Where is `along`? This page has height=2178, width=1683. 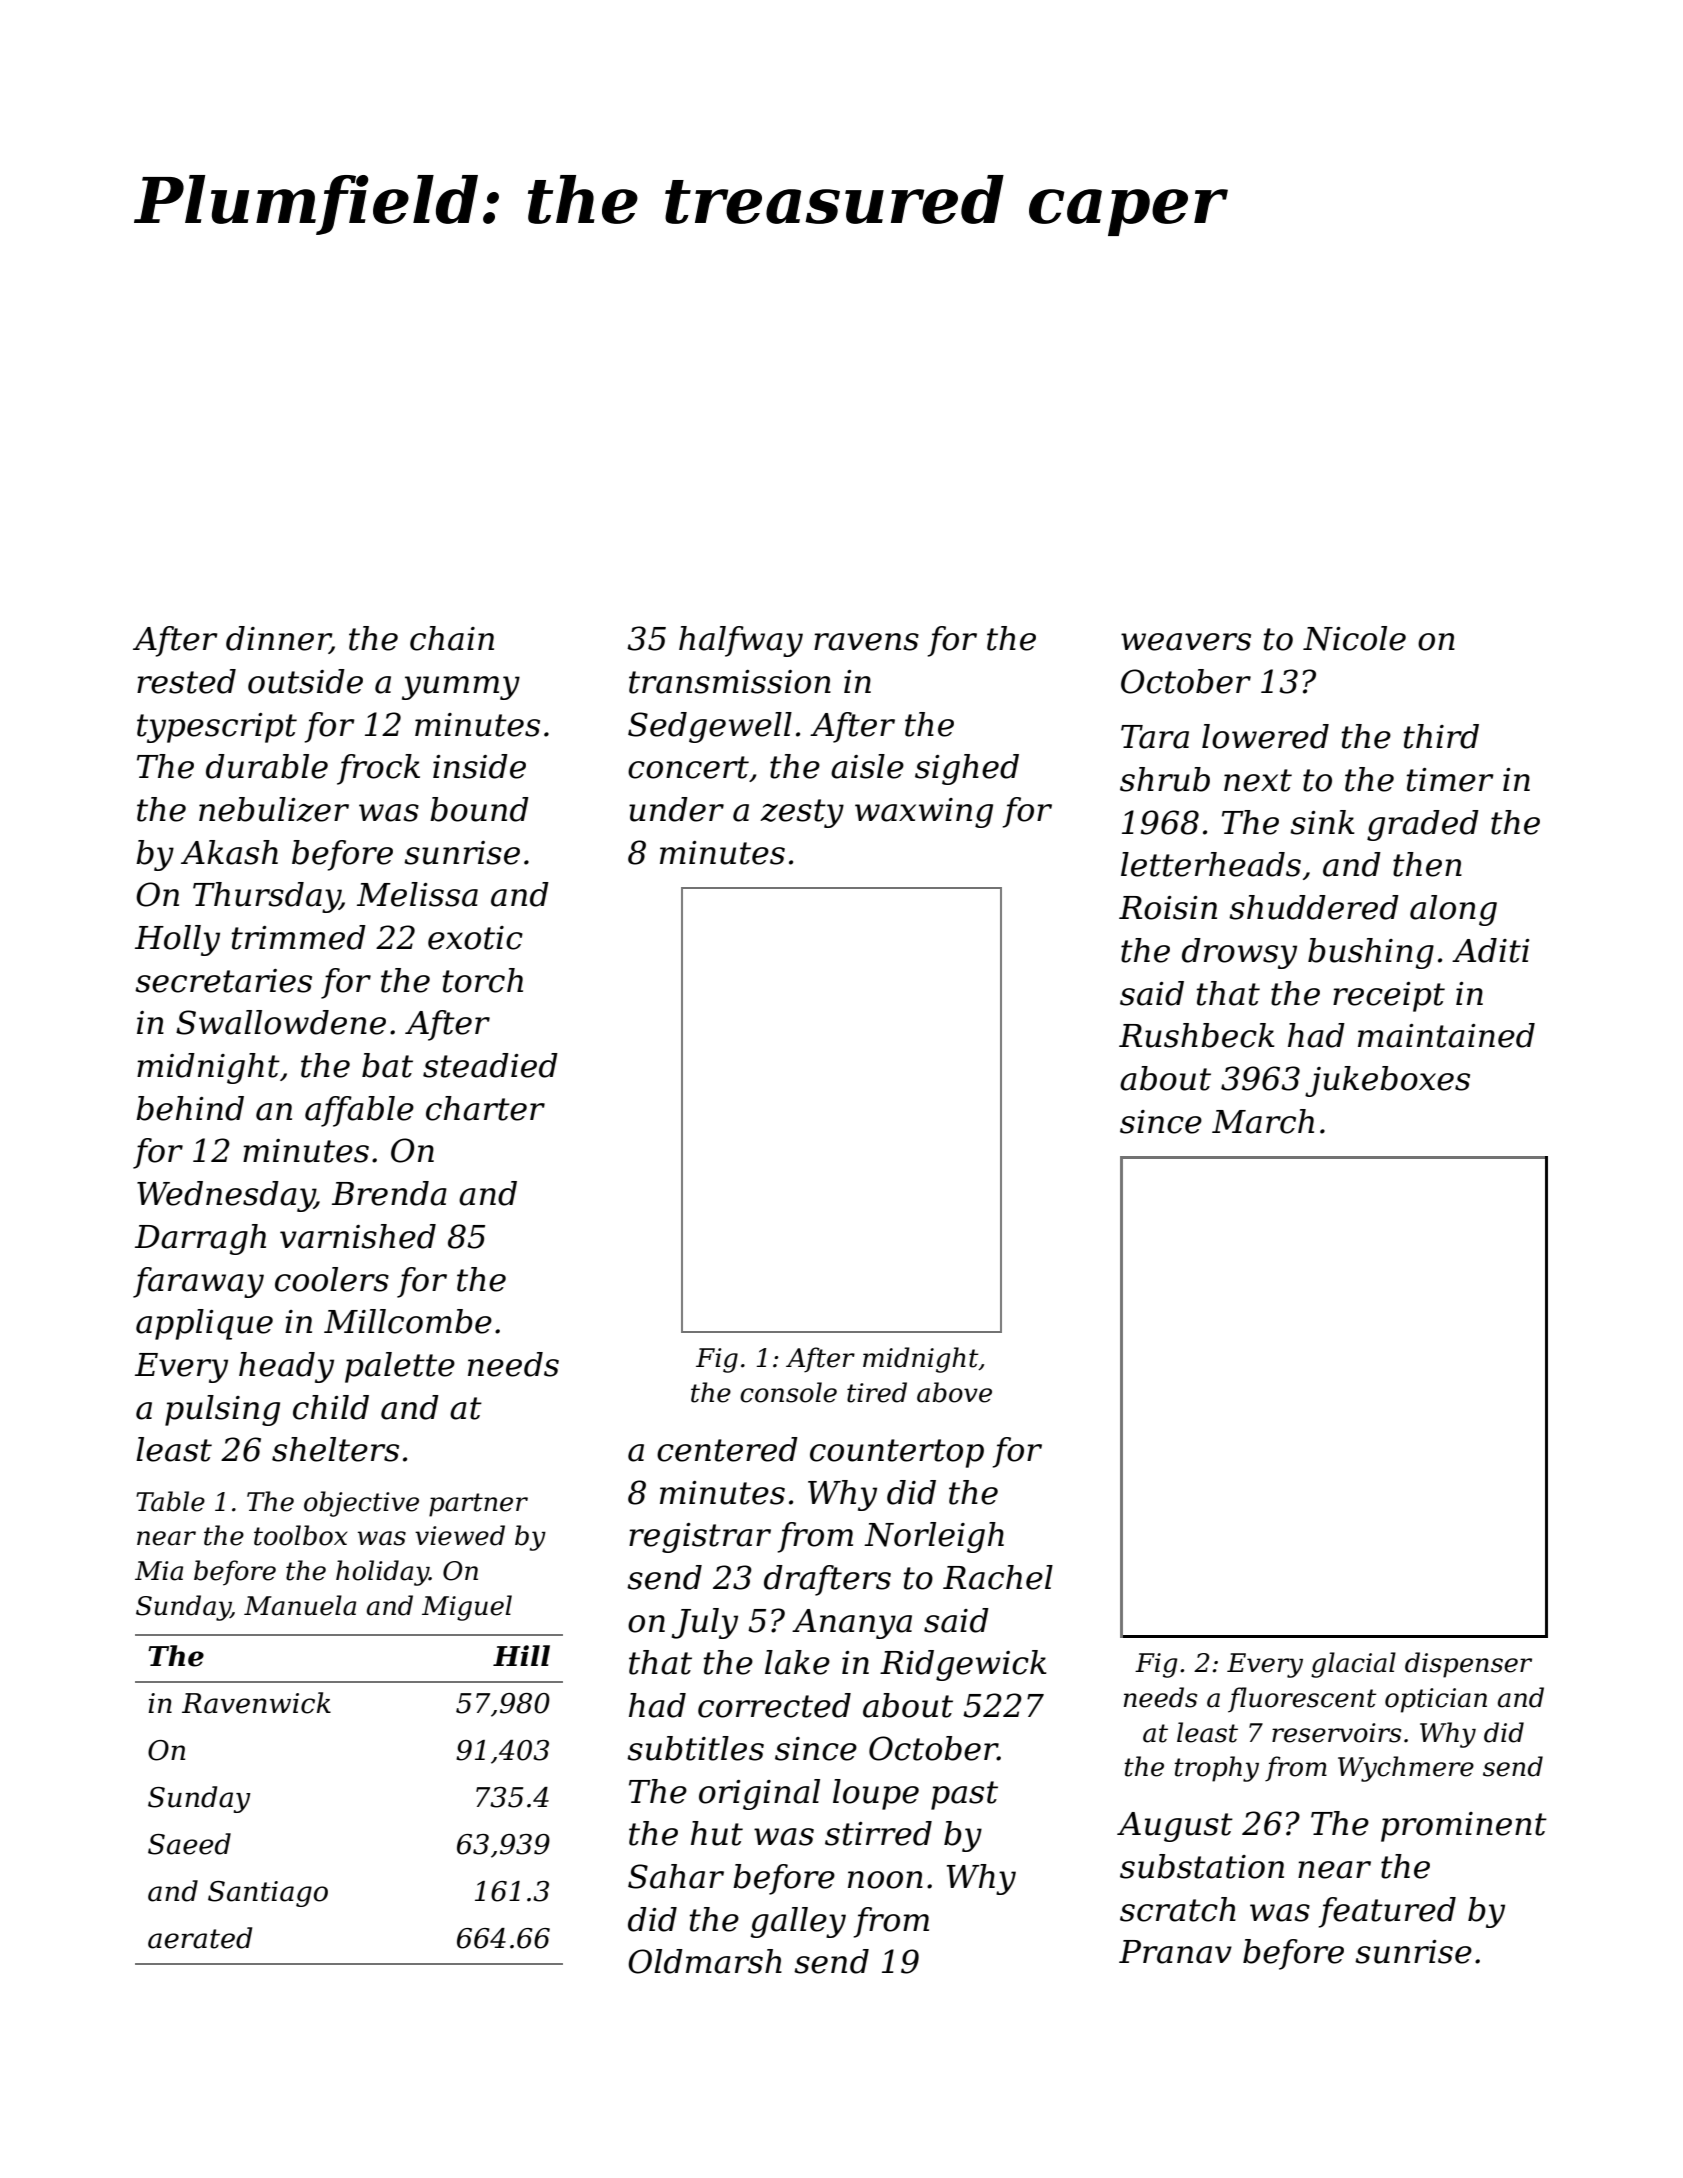 along is located at coordinates (1453, 910).
